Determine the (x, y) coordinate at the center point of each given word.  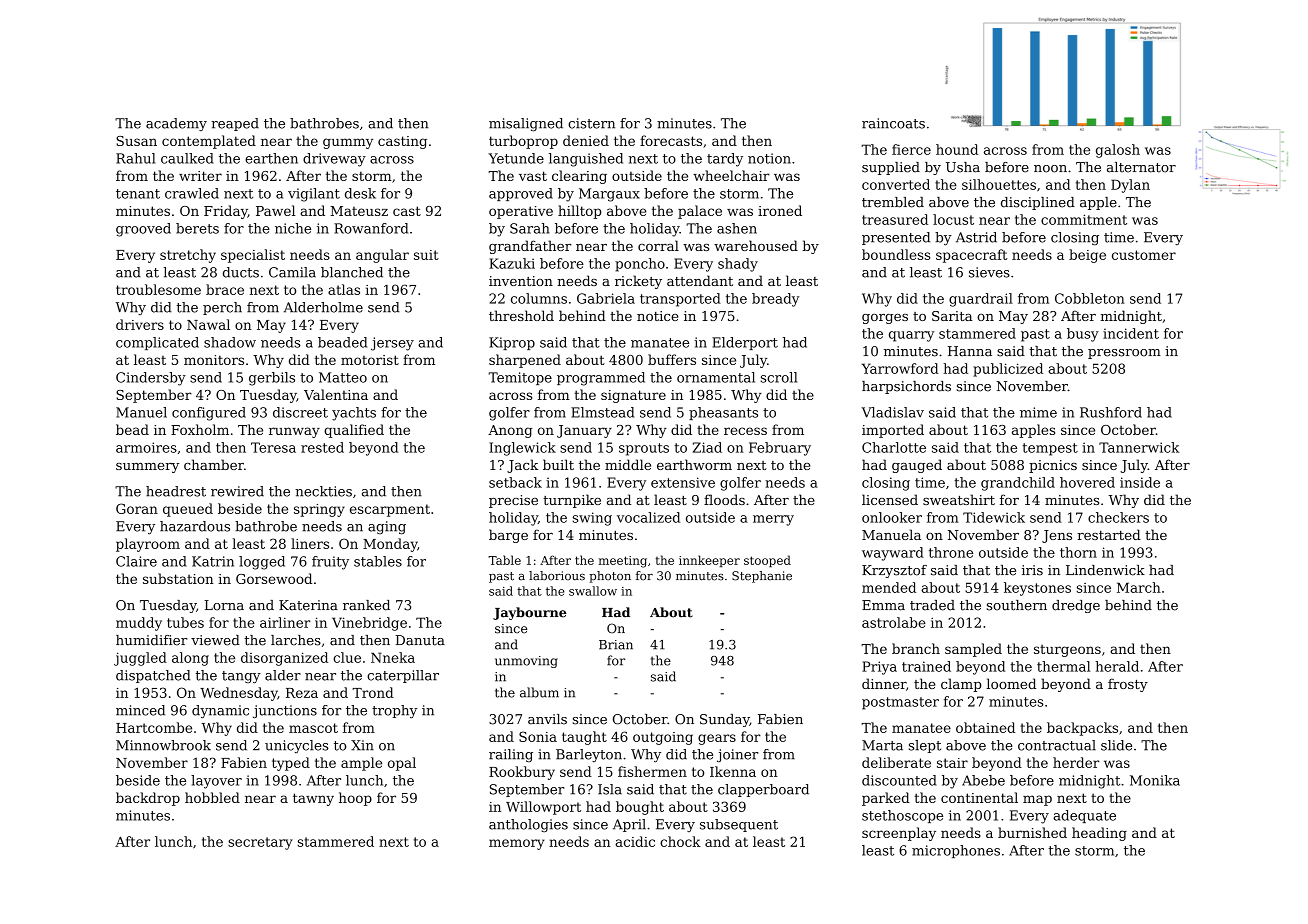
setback (515, 482)
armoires (146, 447)
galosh (1118, 151)
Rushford (1111, 412)
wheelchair (731, 175)
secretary (260, 843)
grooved (143, 230)
